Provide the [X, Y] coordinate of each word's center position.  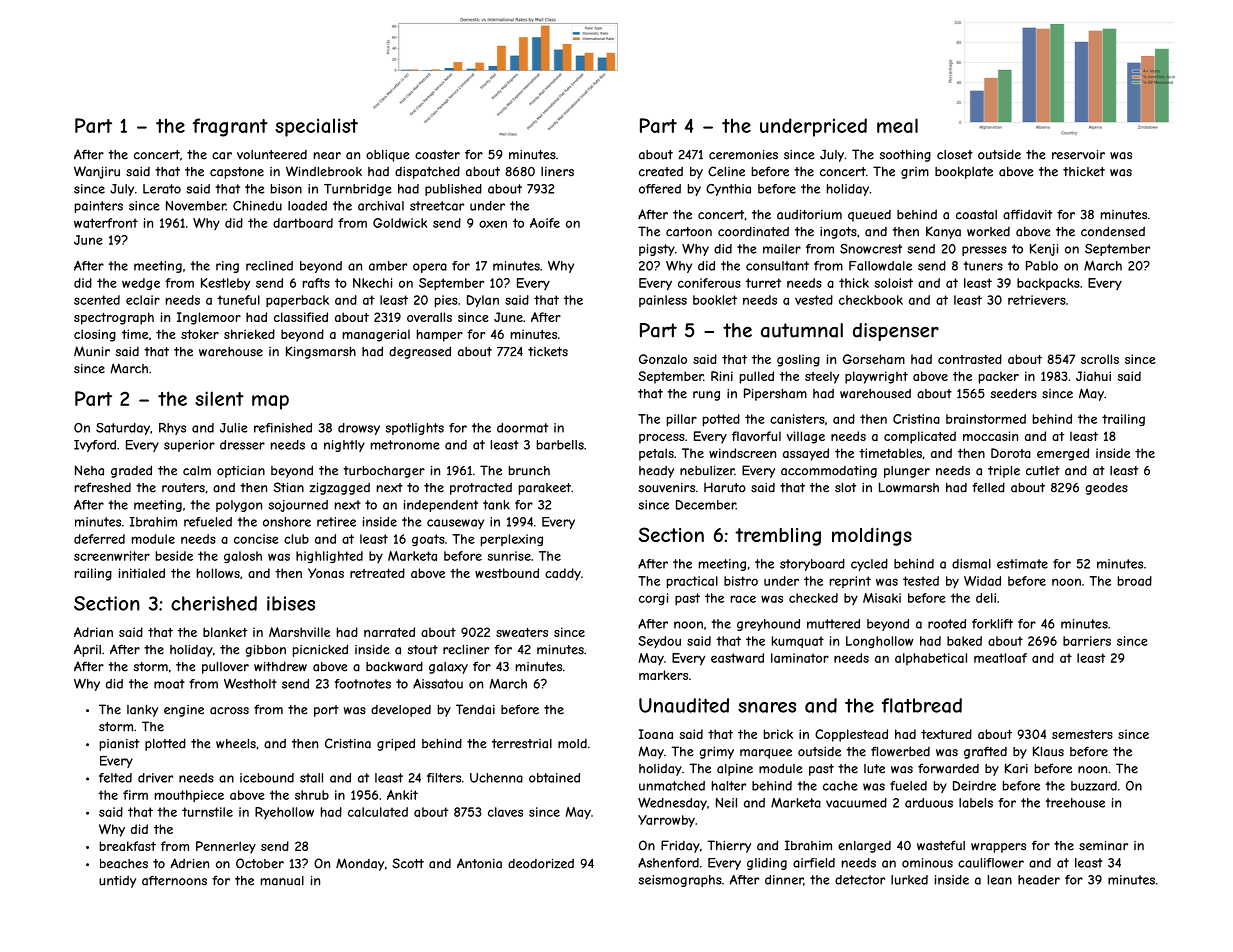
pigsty [657, 250]
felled [988, 487]
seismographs [680, 881]
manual [282, 881]
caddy [563, 574]
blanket [225, 632]
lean [1000, 880]
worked [988, 232]
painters [99, 207]
